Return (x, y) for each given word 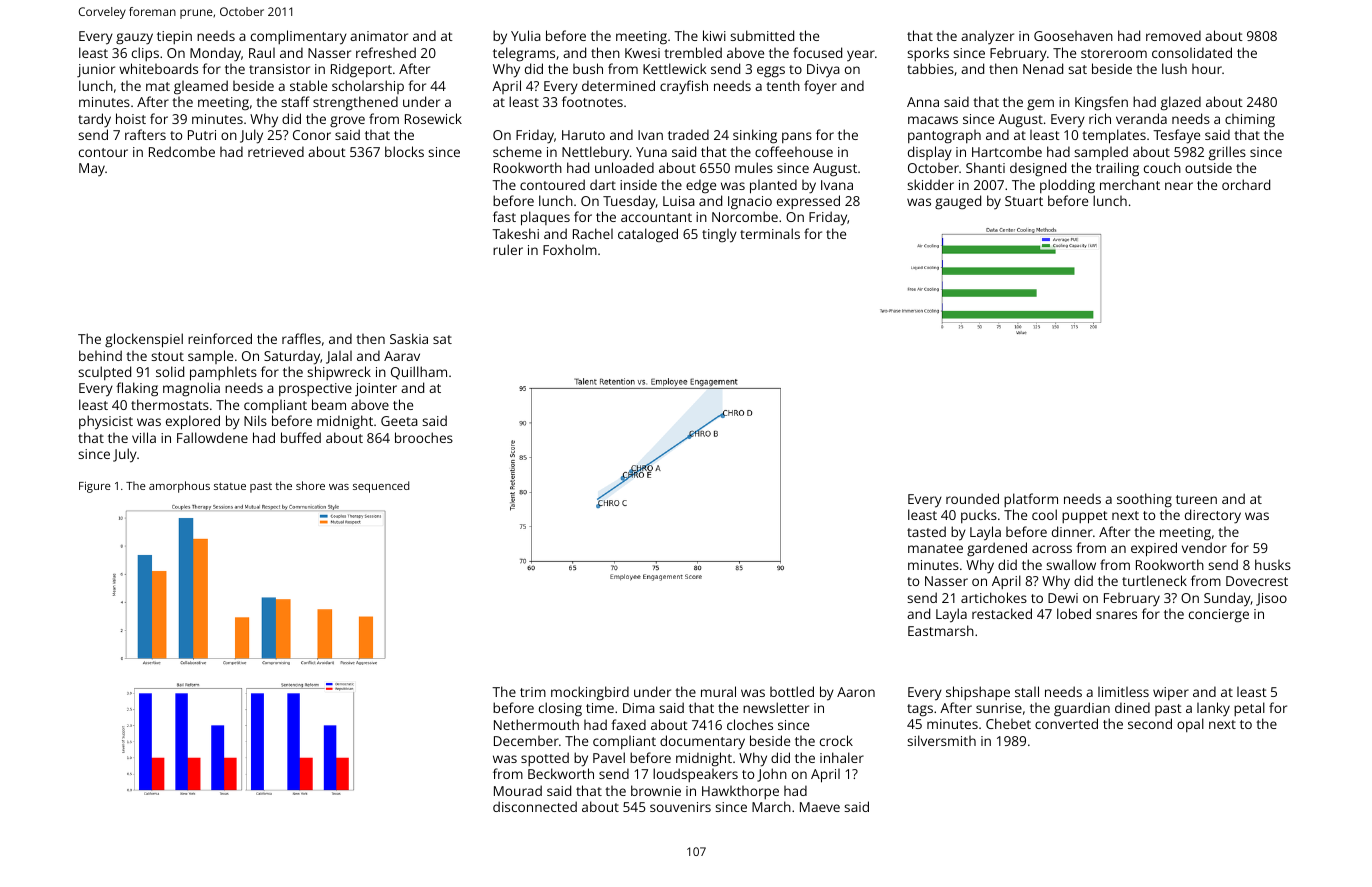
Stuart (1024, 201)
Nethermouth (536, 724)
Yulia (526, 35)
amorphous (179, 487)
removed (1173, 35)
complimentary (299, 37)
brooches (424, 437)
